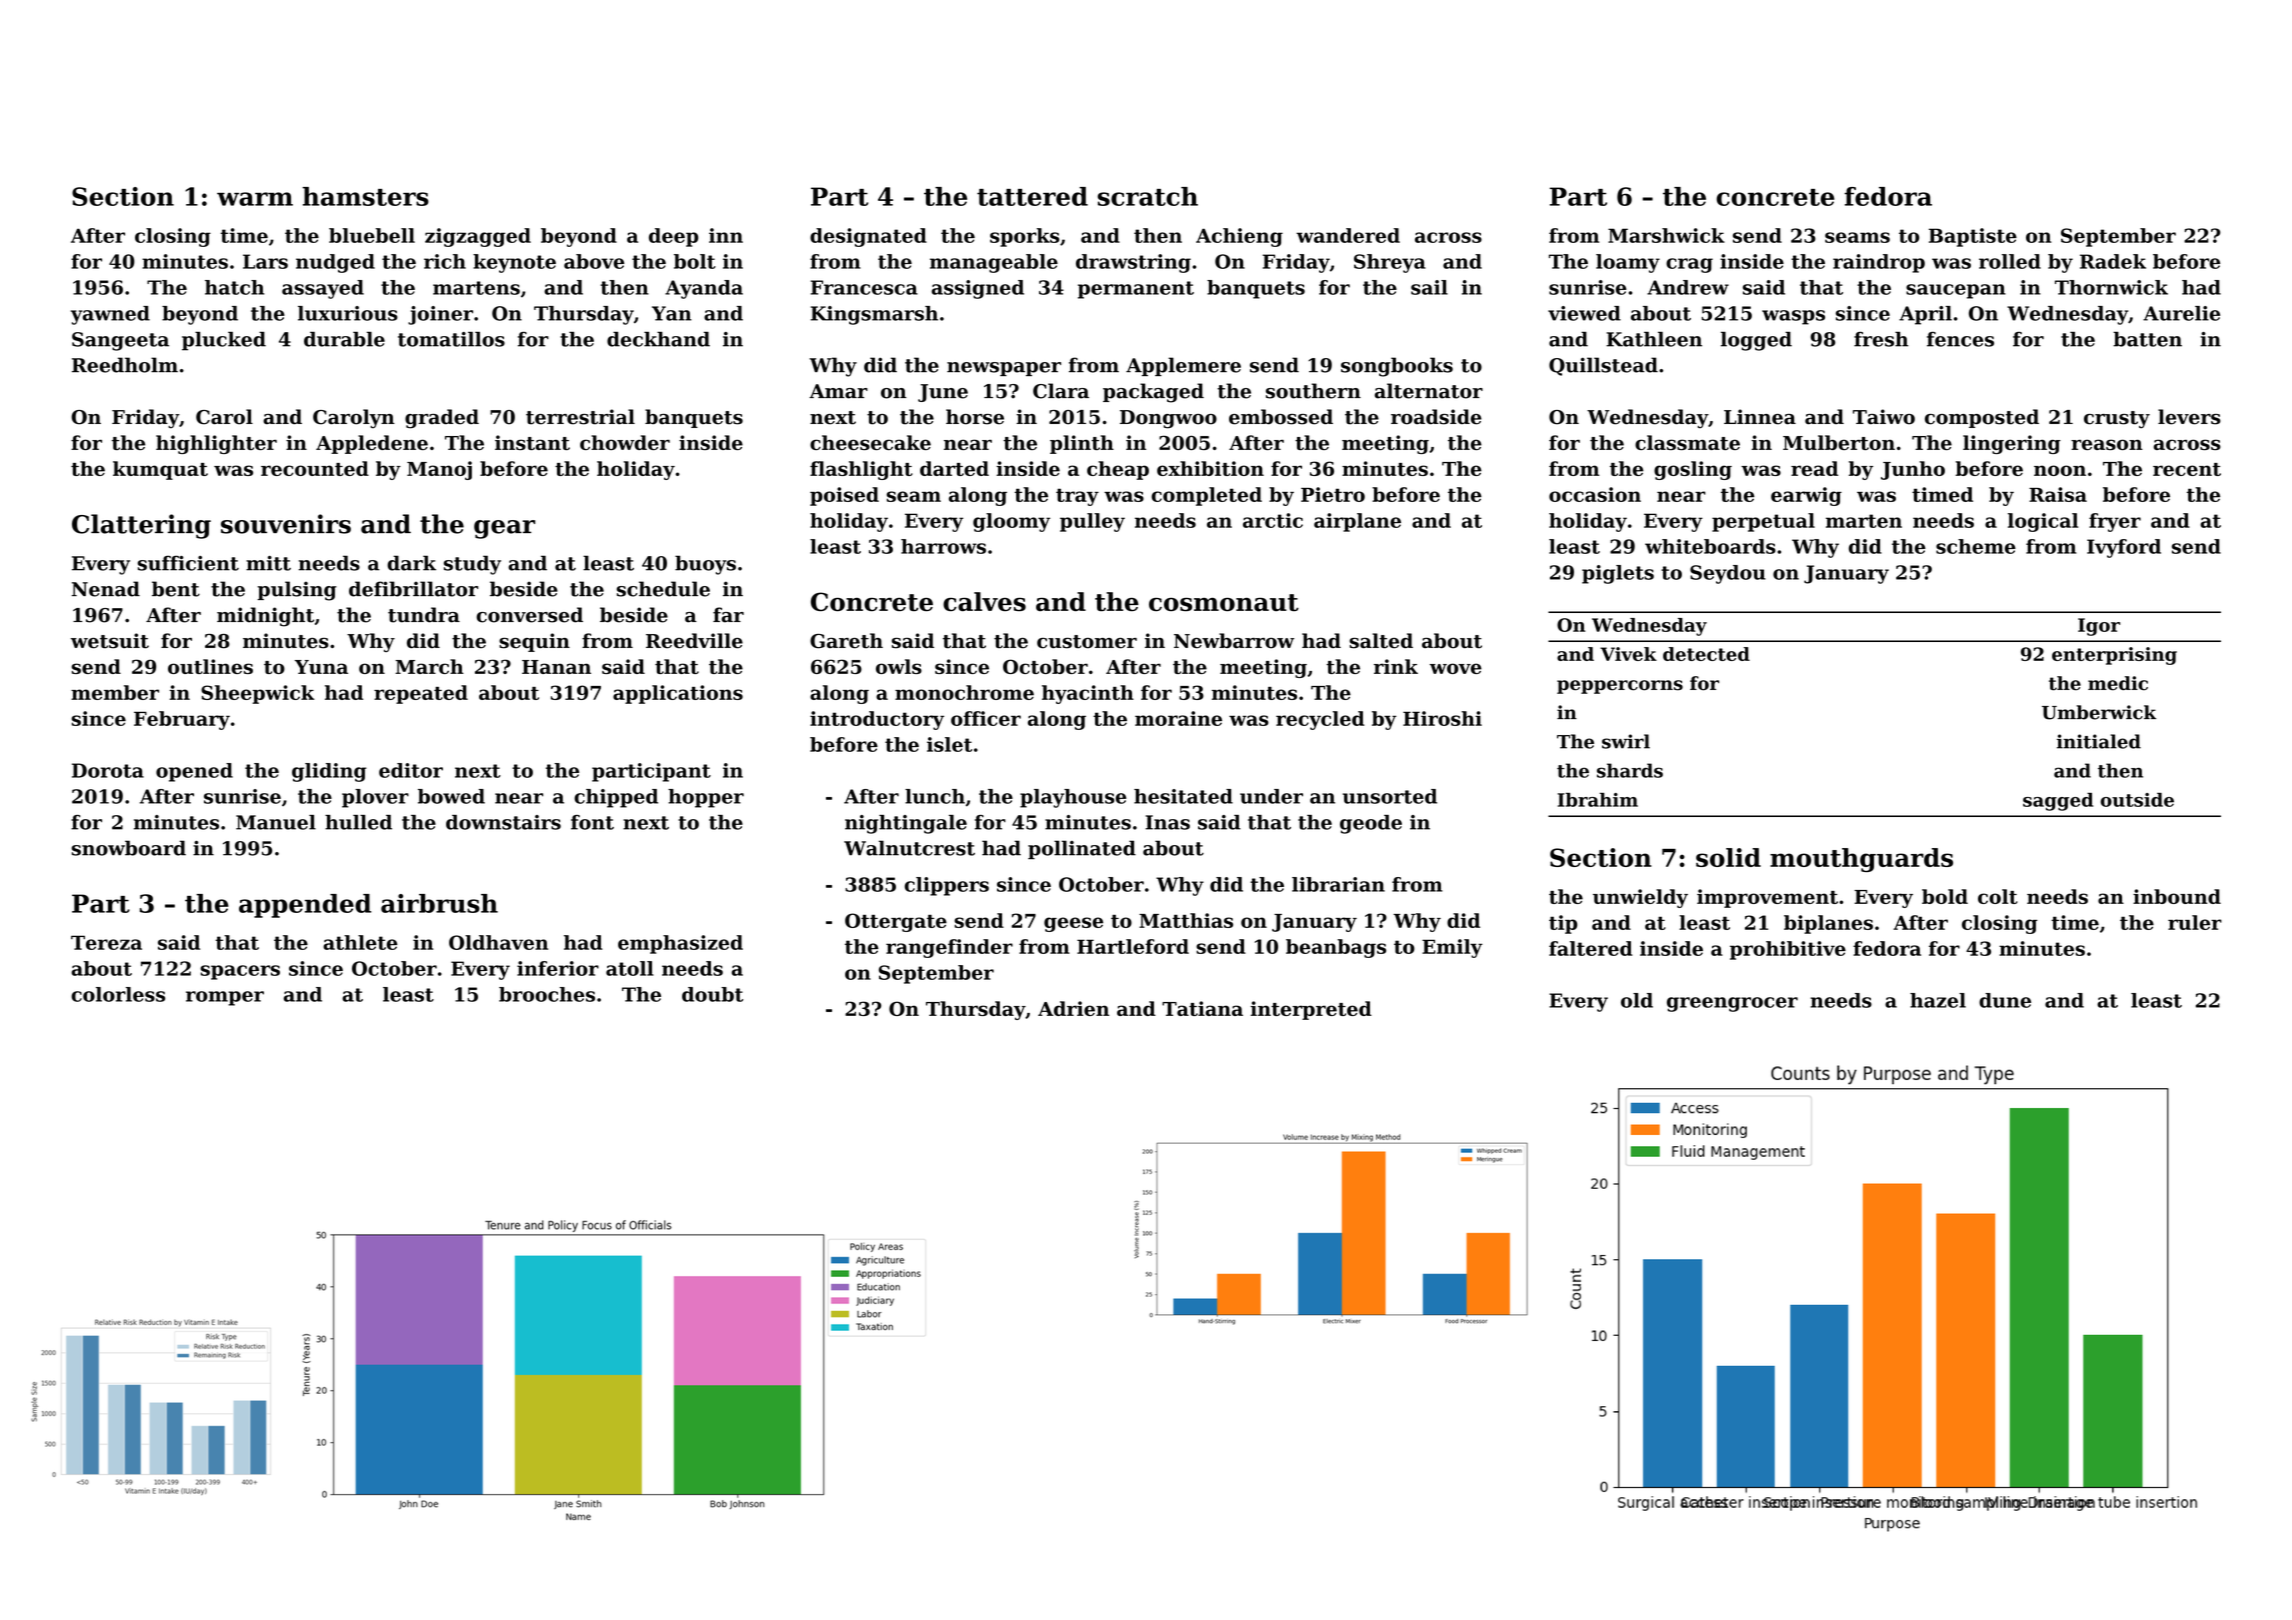  What do you see at coordinates (1148, 196) in the page?
I see `scratch` at bounding box center [1148, 196].
